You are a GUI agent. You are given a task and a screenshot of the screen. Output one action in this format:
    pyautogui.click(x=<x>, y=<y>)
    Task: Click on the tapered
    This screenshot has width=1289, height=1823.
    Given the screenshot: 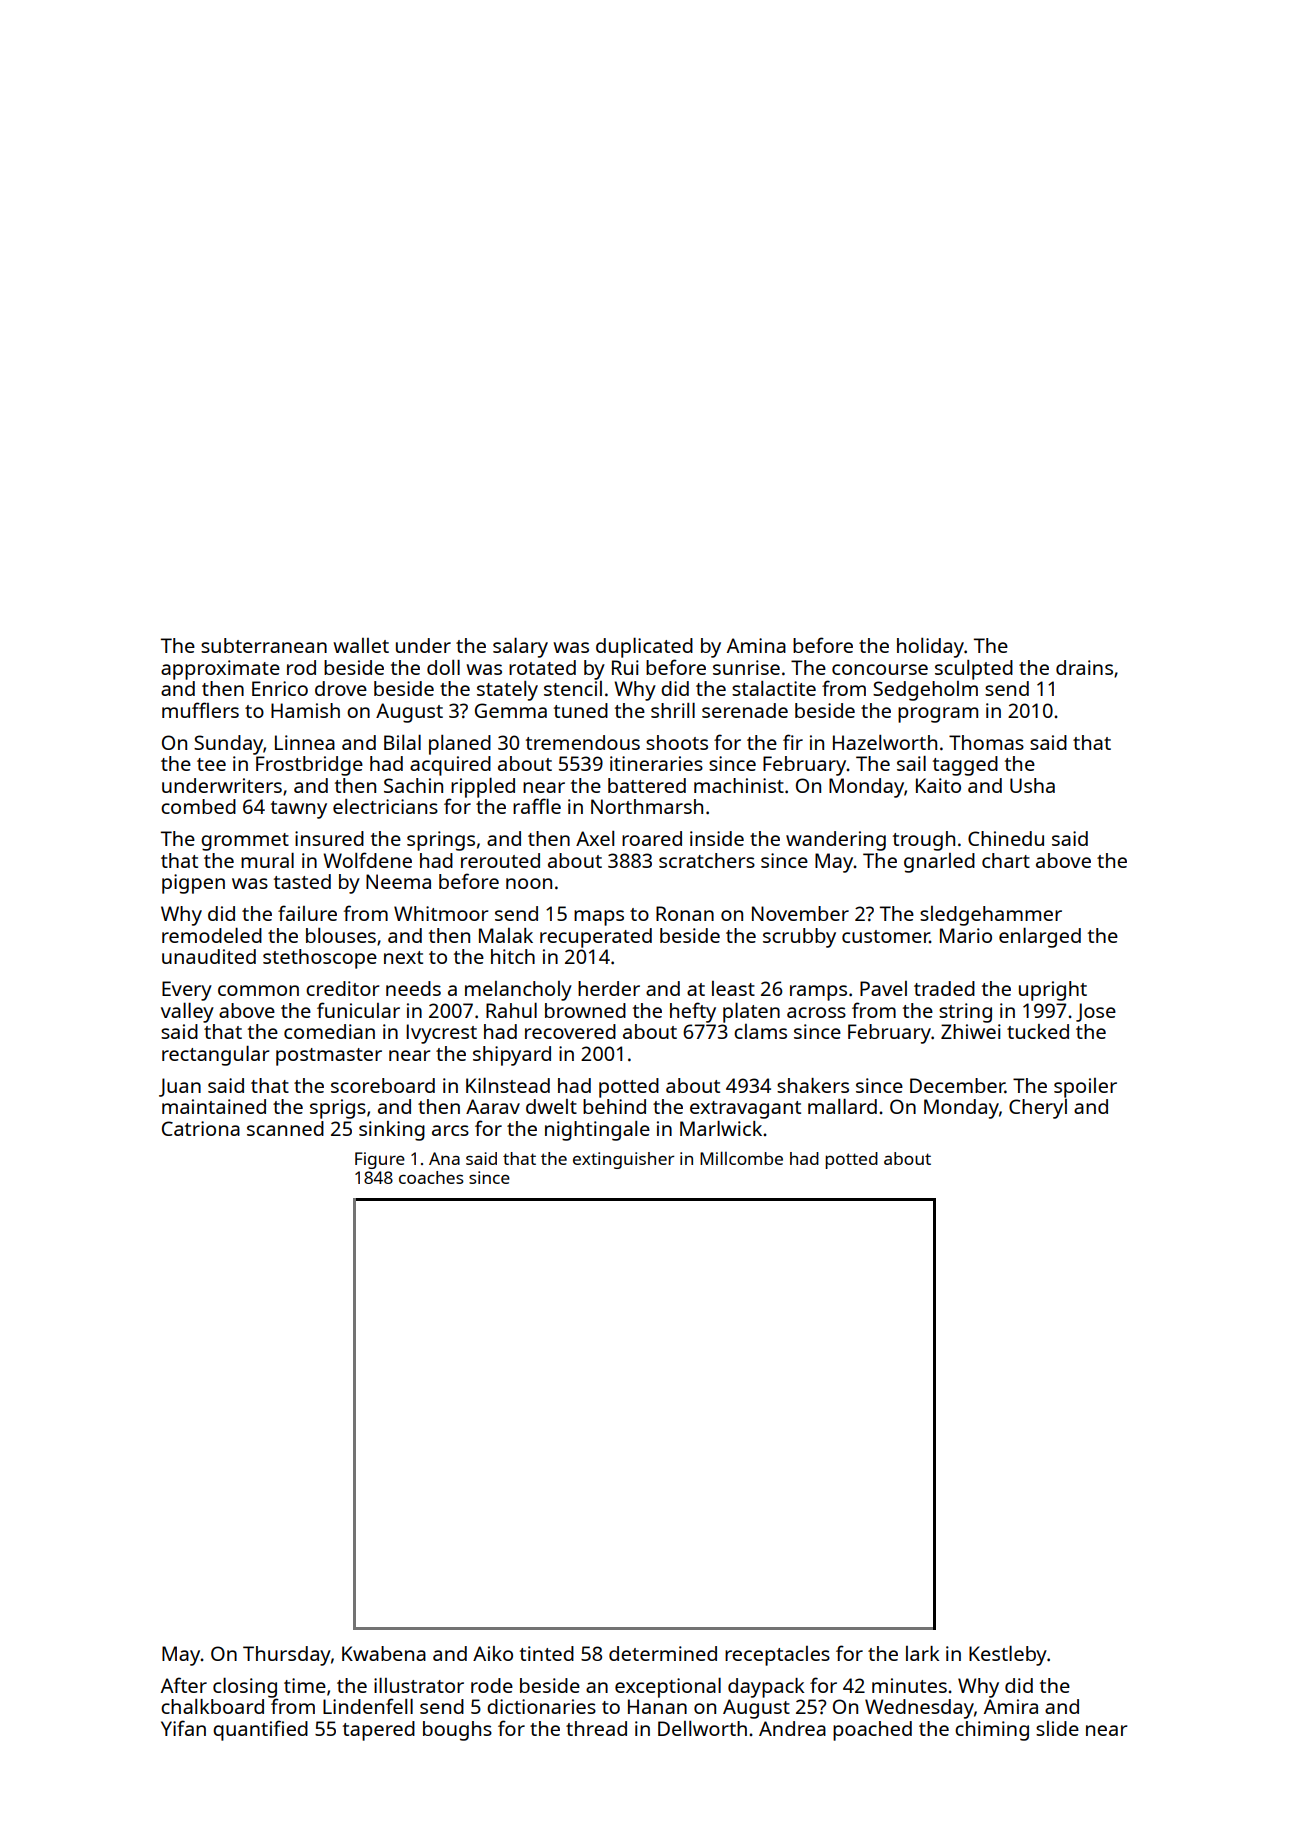 What is the action you would take?
    pyautogui.click(x=379, y=1731)
